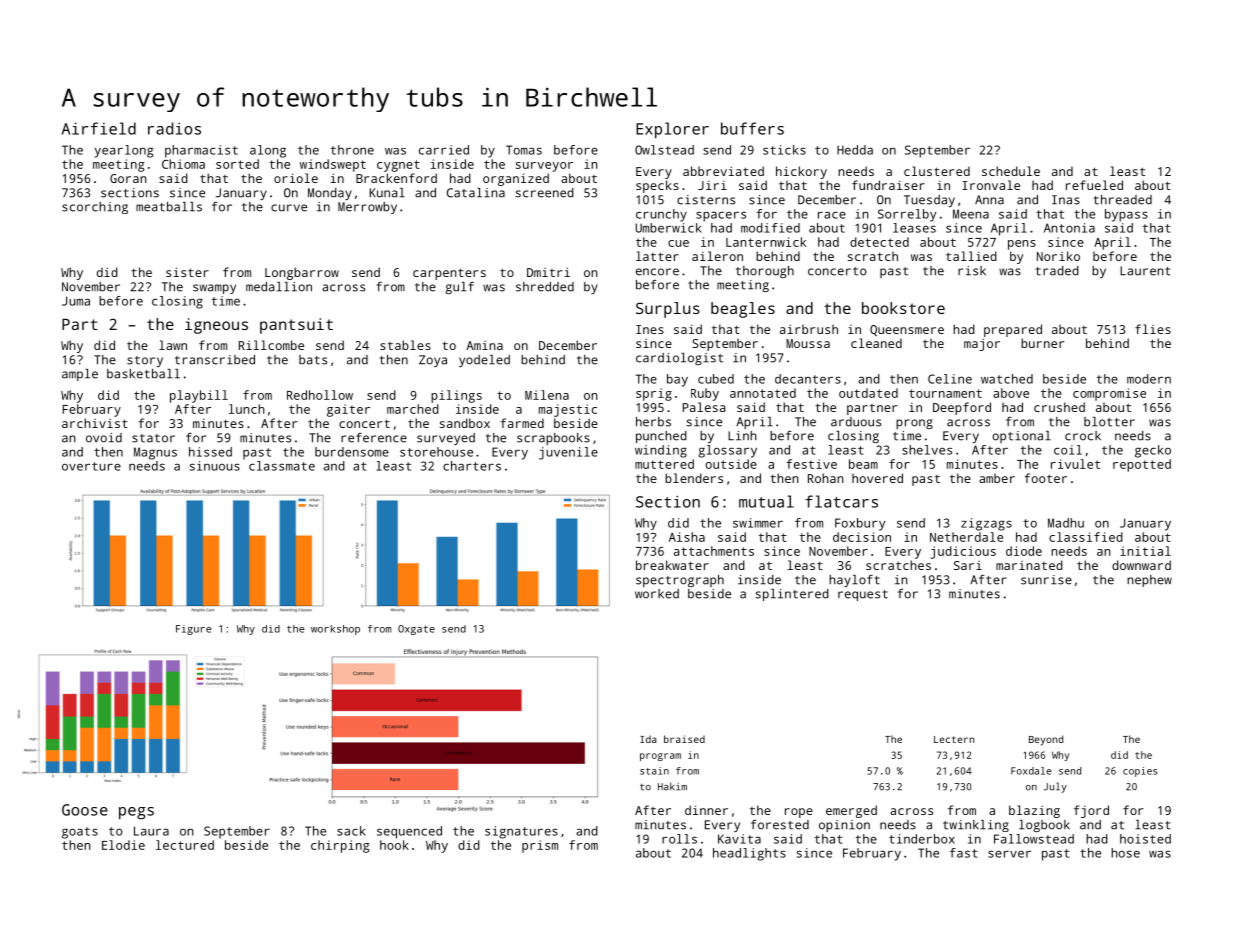 Image resolution: width=1233 pixels, height=952 pixels. I want to click on Figure, so click(193, 630).
